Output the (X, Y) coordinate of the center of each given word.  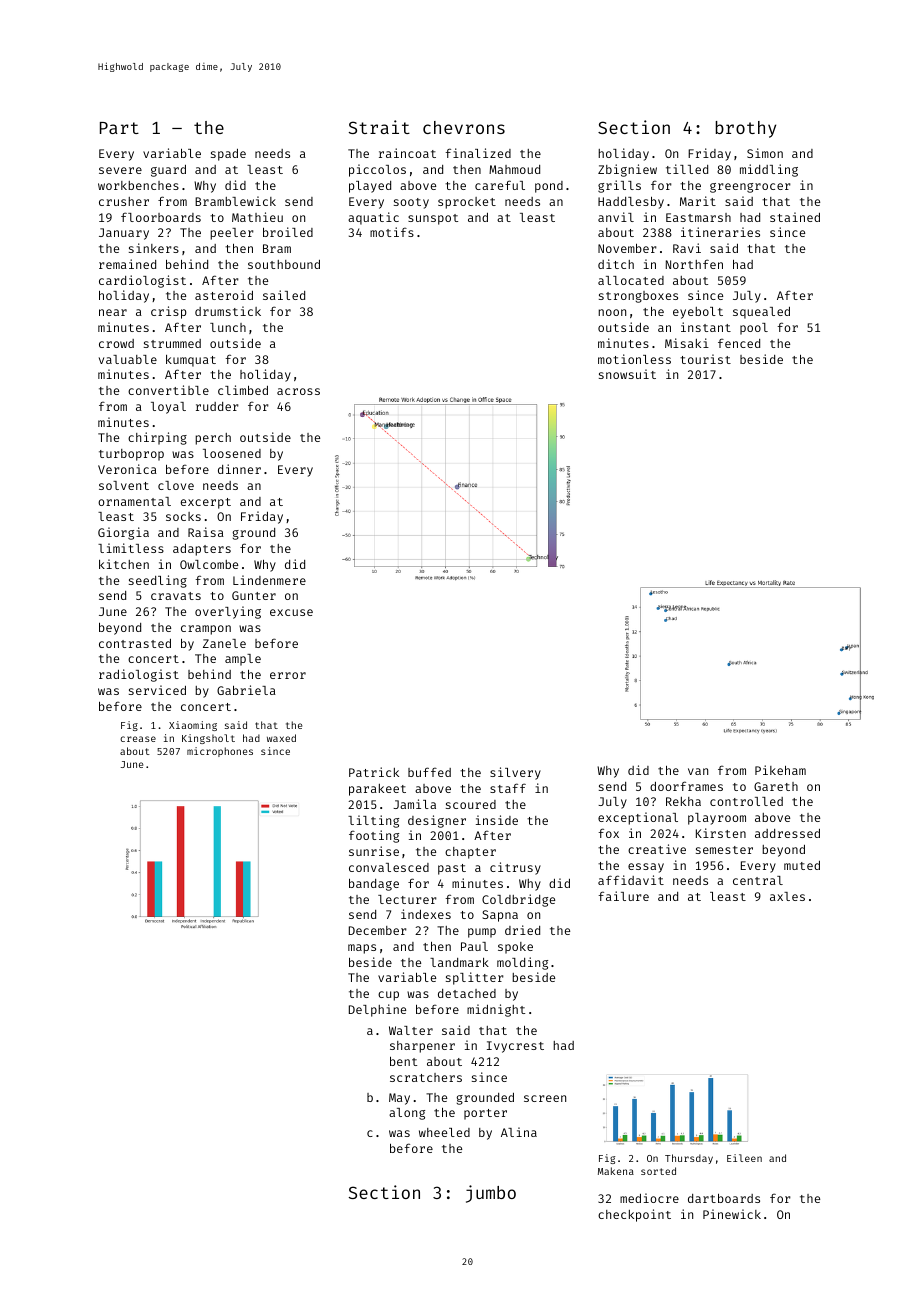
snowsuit (627, 374)
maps (362, 949)
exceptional (638, 818)
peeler (232, 234)
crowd (116, 343)
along (407, 1114)
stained (795, 217)
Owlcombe (209, 564)
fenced (739, 343)
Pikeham (780, 770)
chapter (470, 853)
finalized (478, 153)
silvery (515, 773)
